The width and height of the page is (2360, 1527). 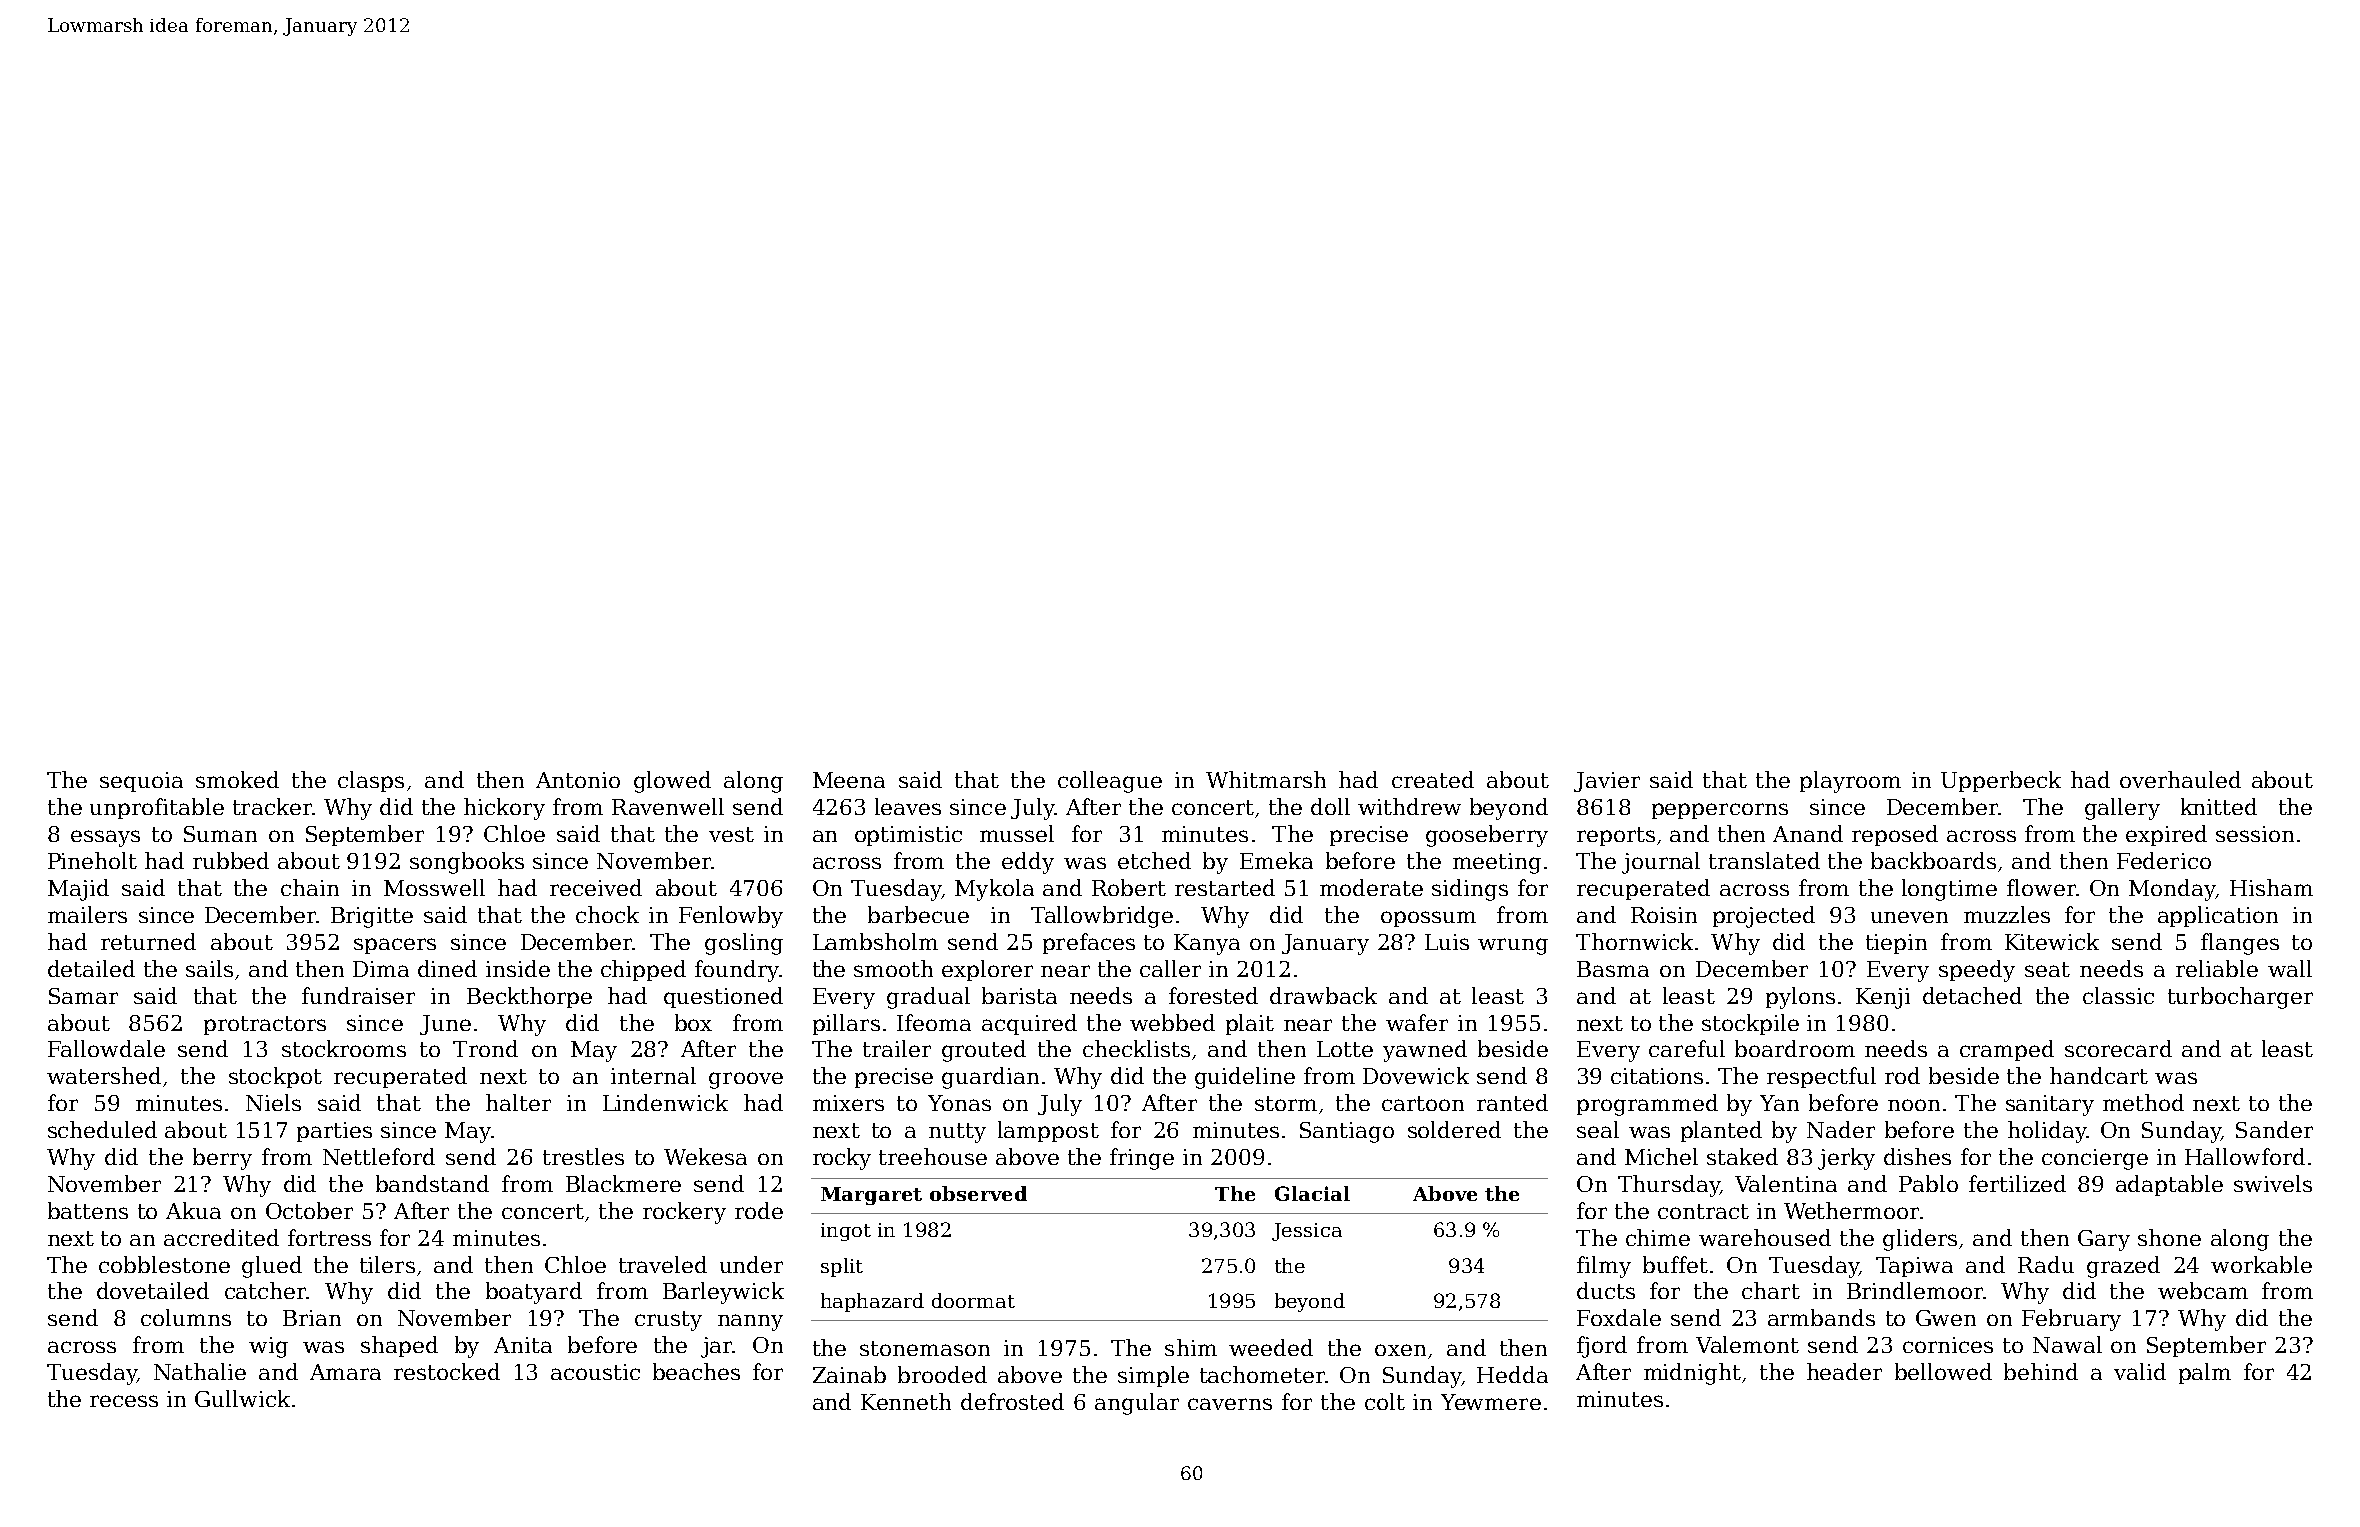 What do you see at coordinates (1742, 1156) in the page?
I see `staked` at bounding box center [1742, 1156].
